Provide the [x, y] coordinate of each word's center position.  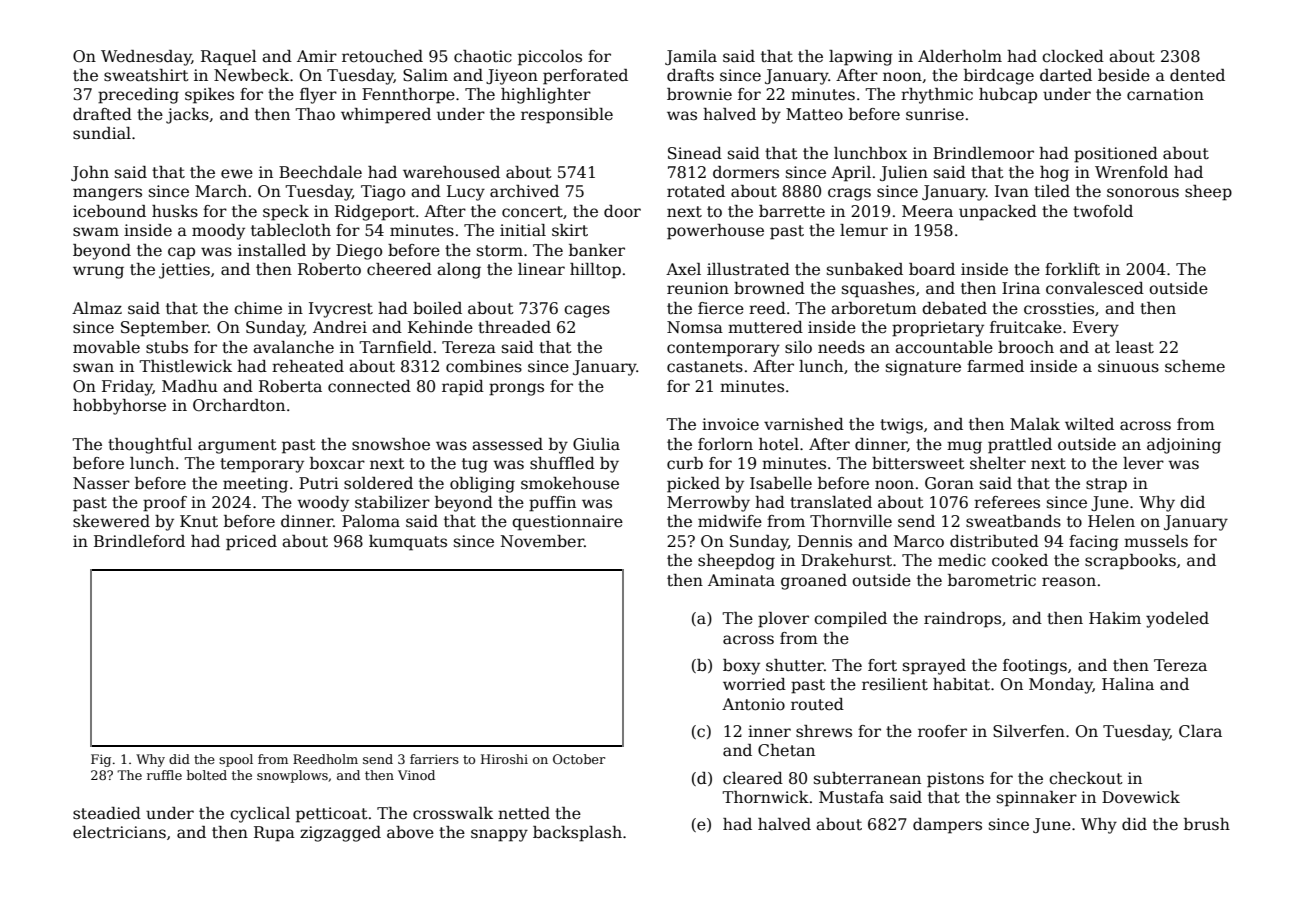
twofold [1103, 211]
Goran [949, 483]
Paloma [371, 521]
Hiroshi [504, 759]
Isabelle [781, 483]
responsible [567, 116]
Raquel [229, 58]
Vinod [416, 775]
